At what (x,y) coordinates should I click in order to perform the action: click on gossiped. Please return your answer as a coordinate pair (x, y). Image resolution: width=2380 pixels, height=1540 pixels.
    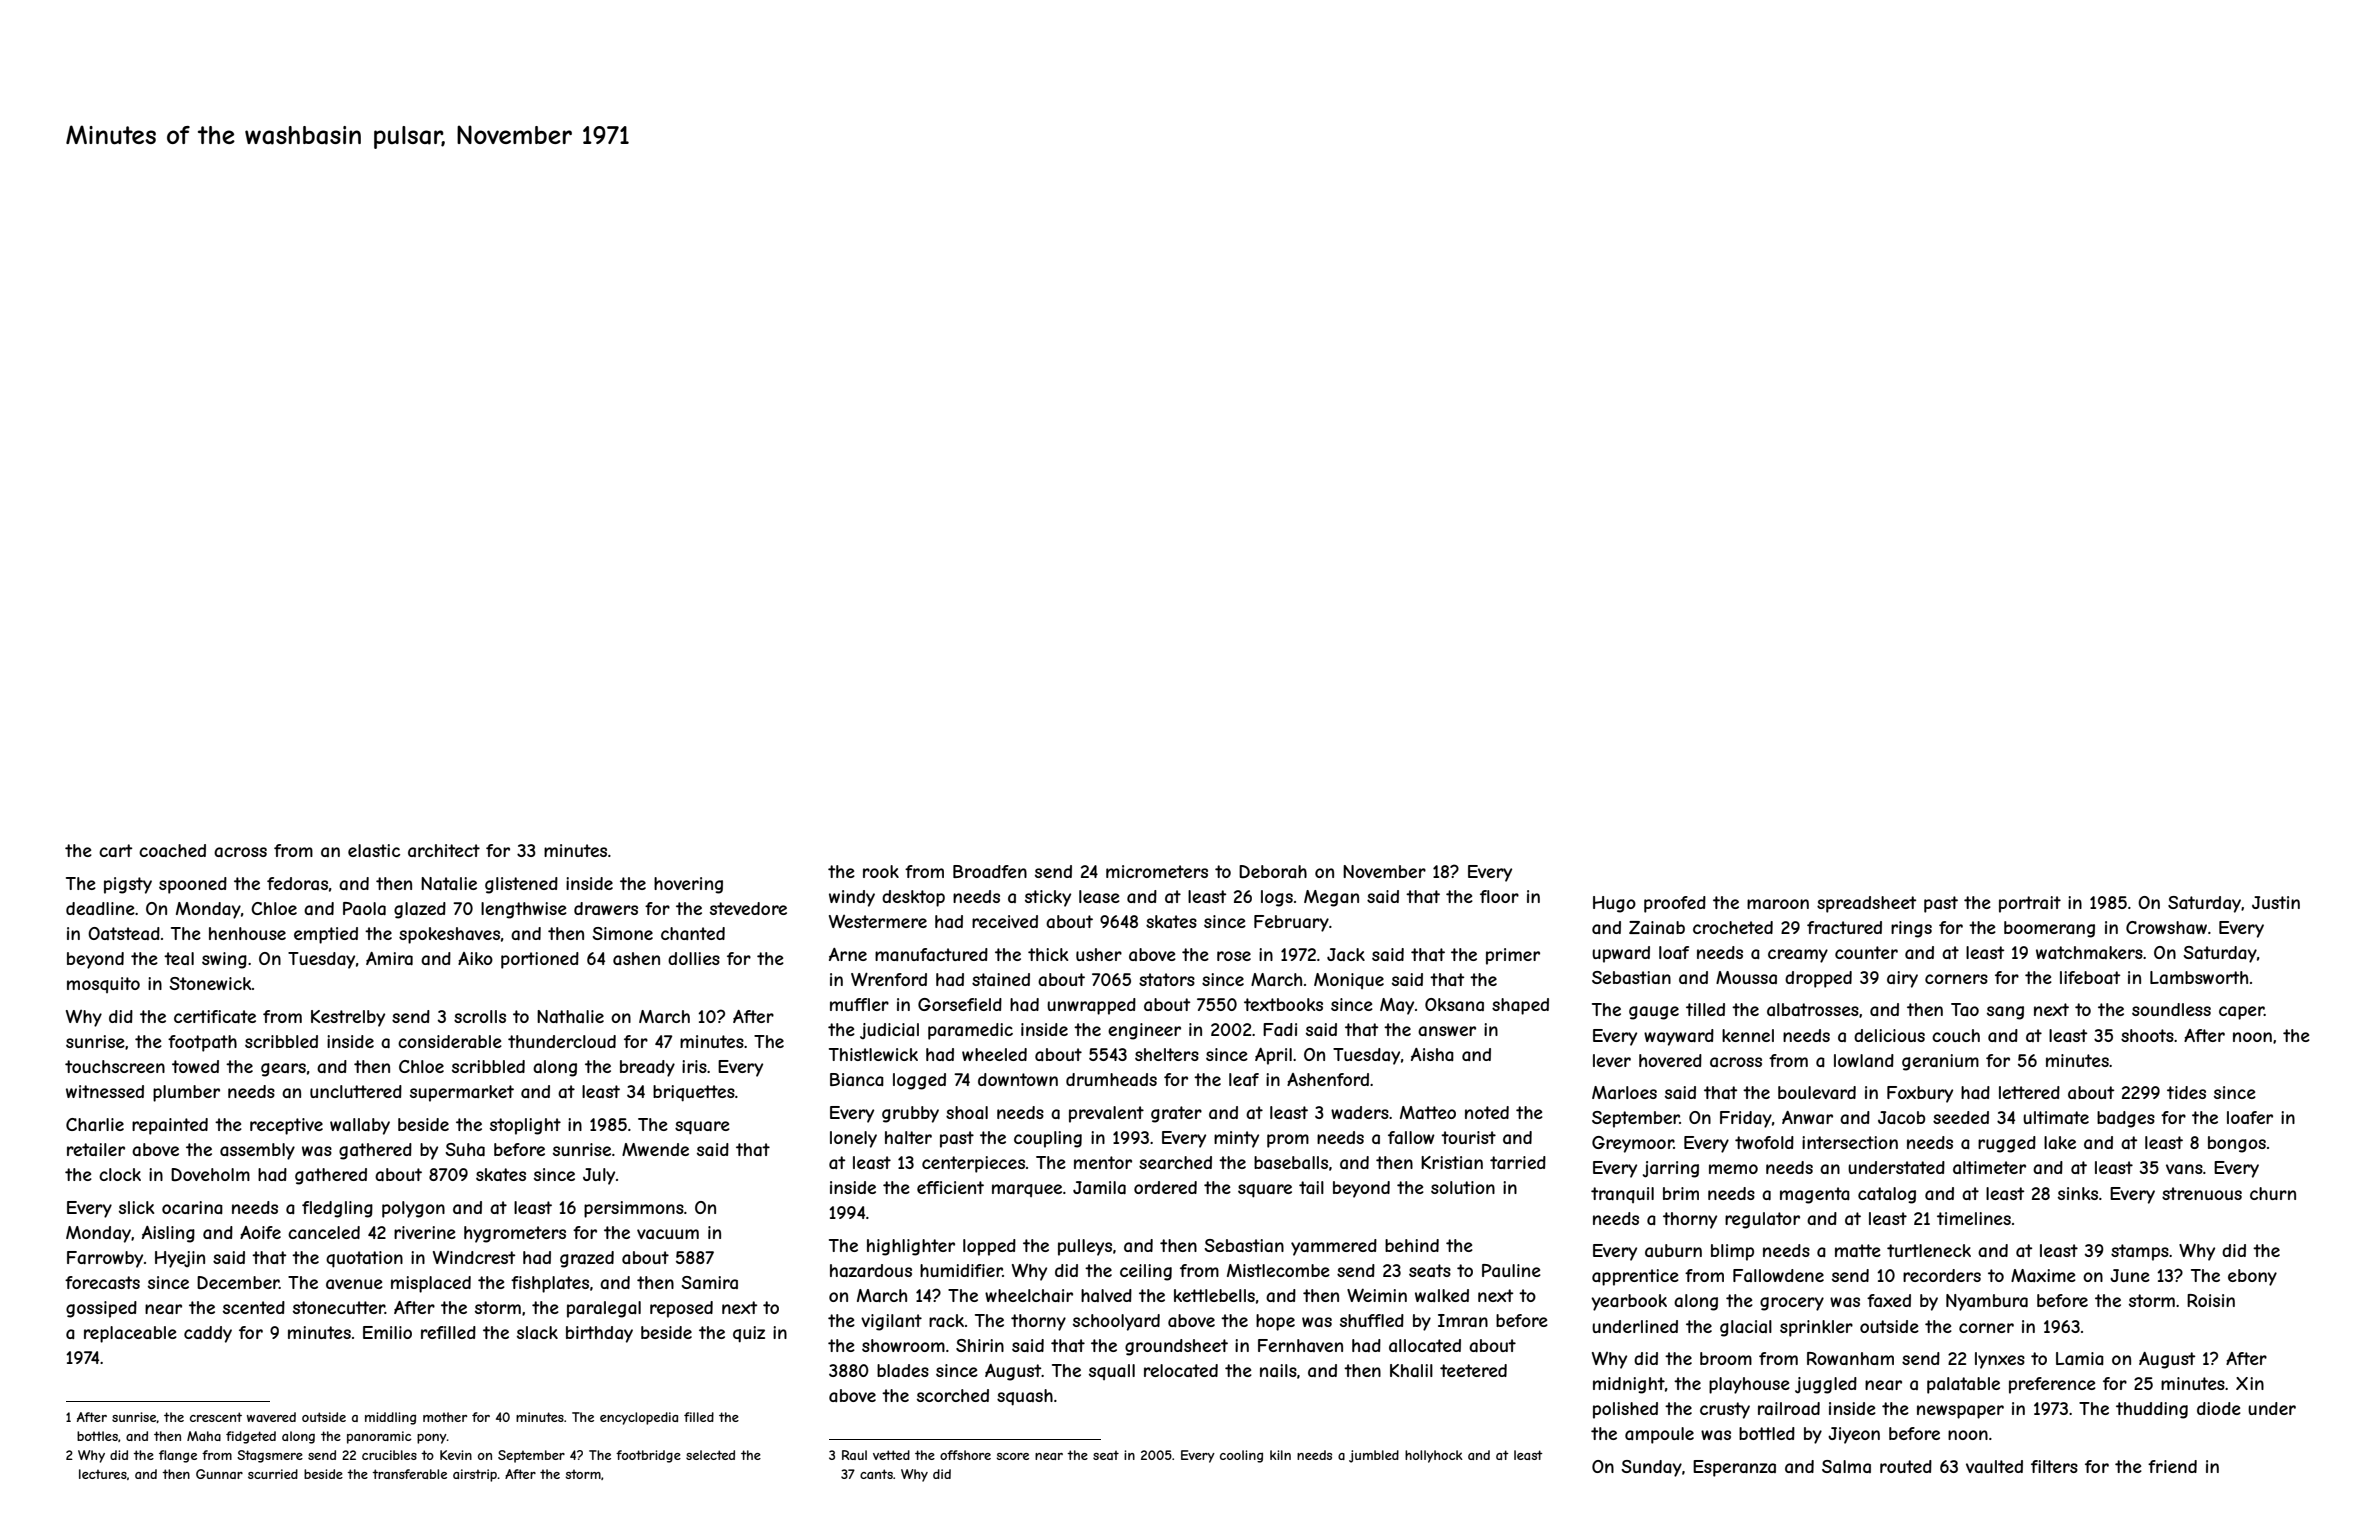
    Looking at the image, I should click on (101, 1309).
